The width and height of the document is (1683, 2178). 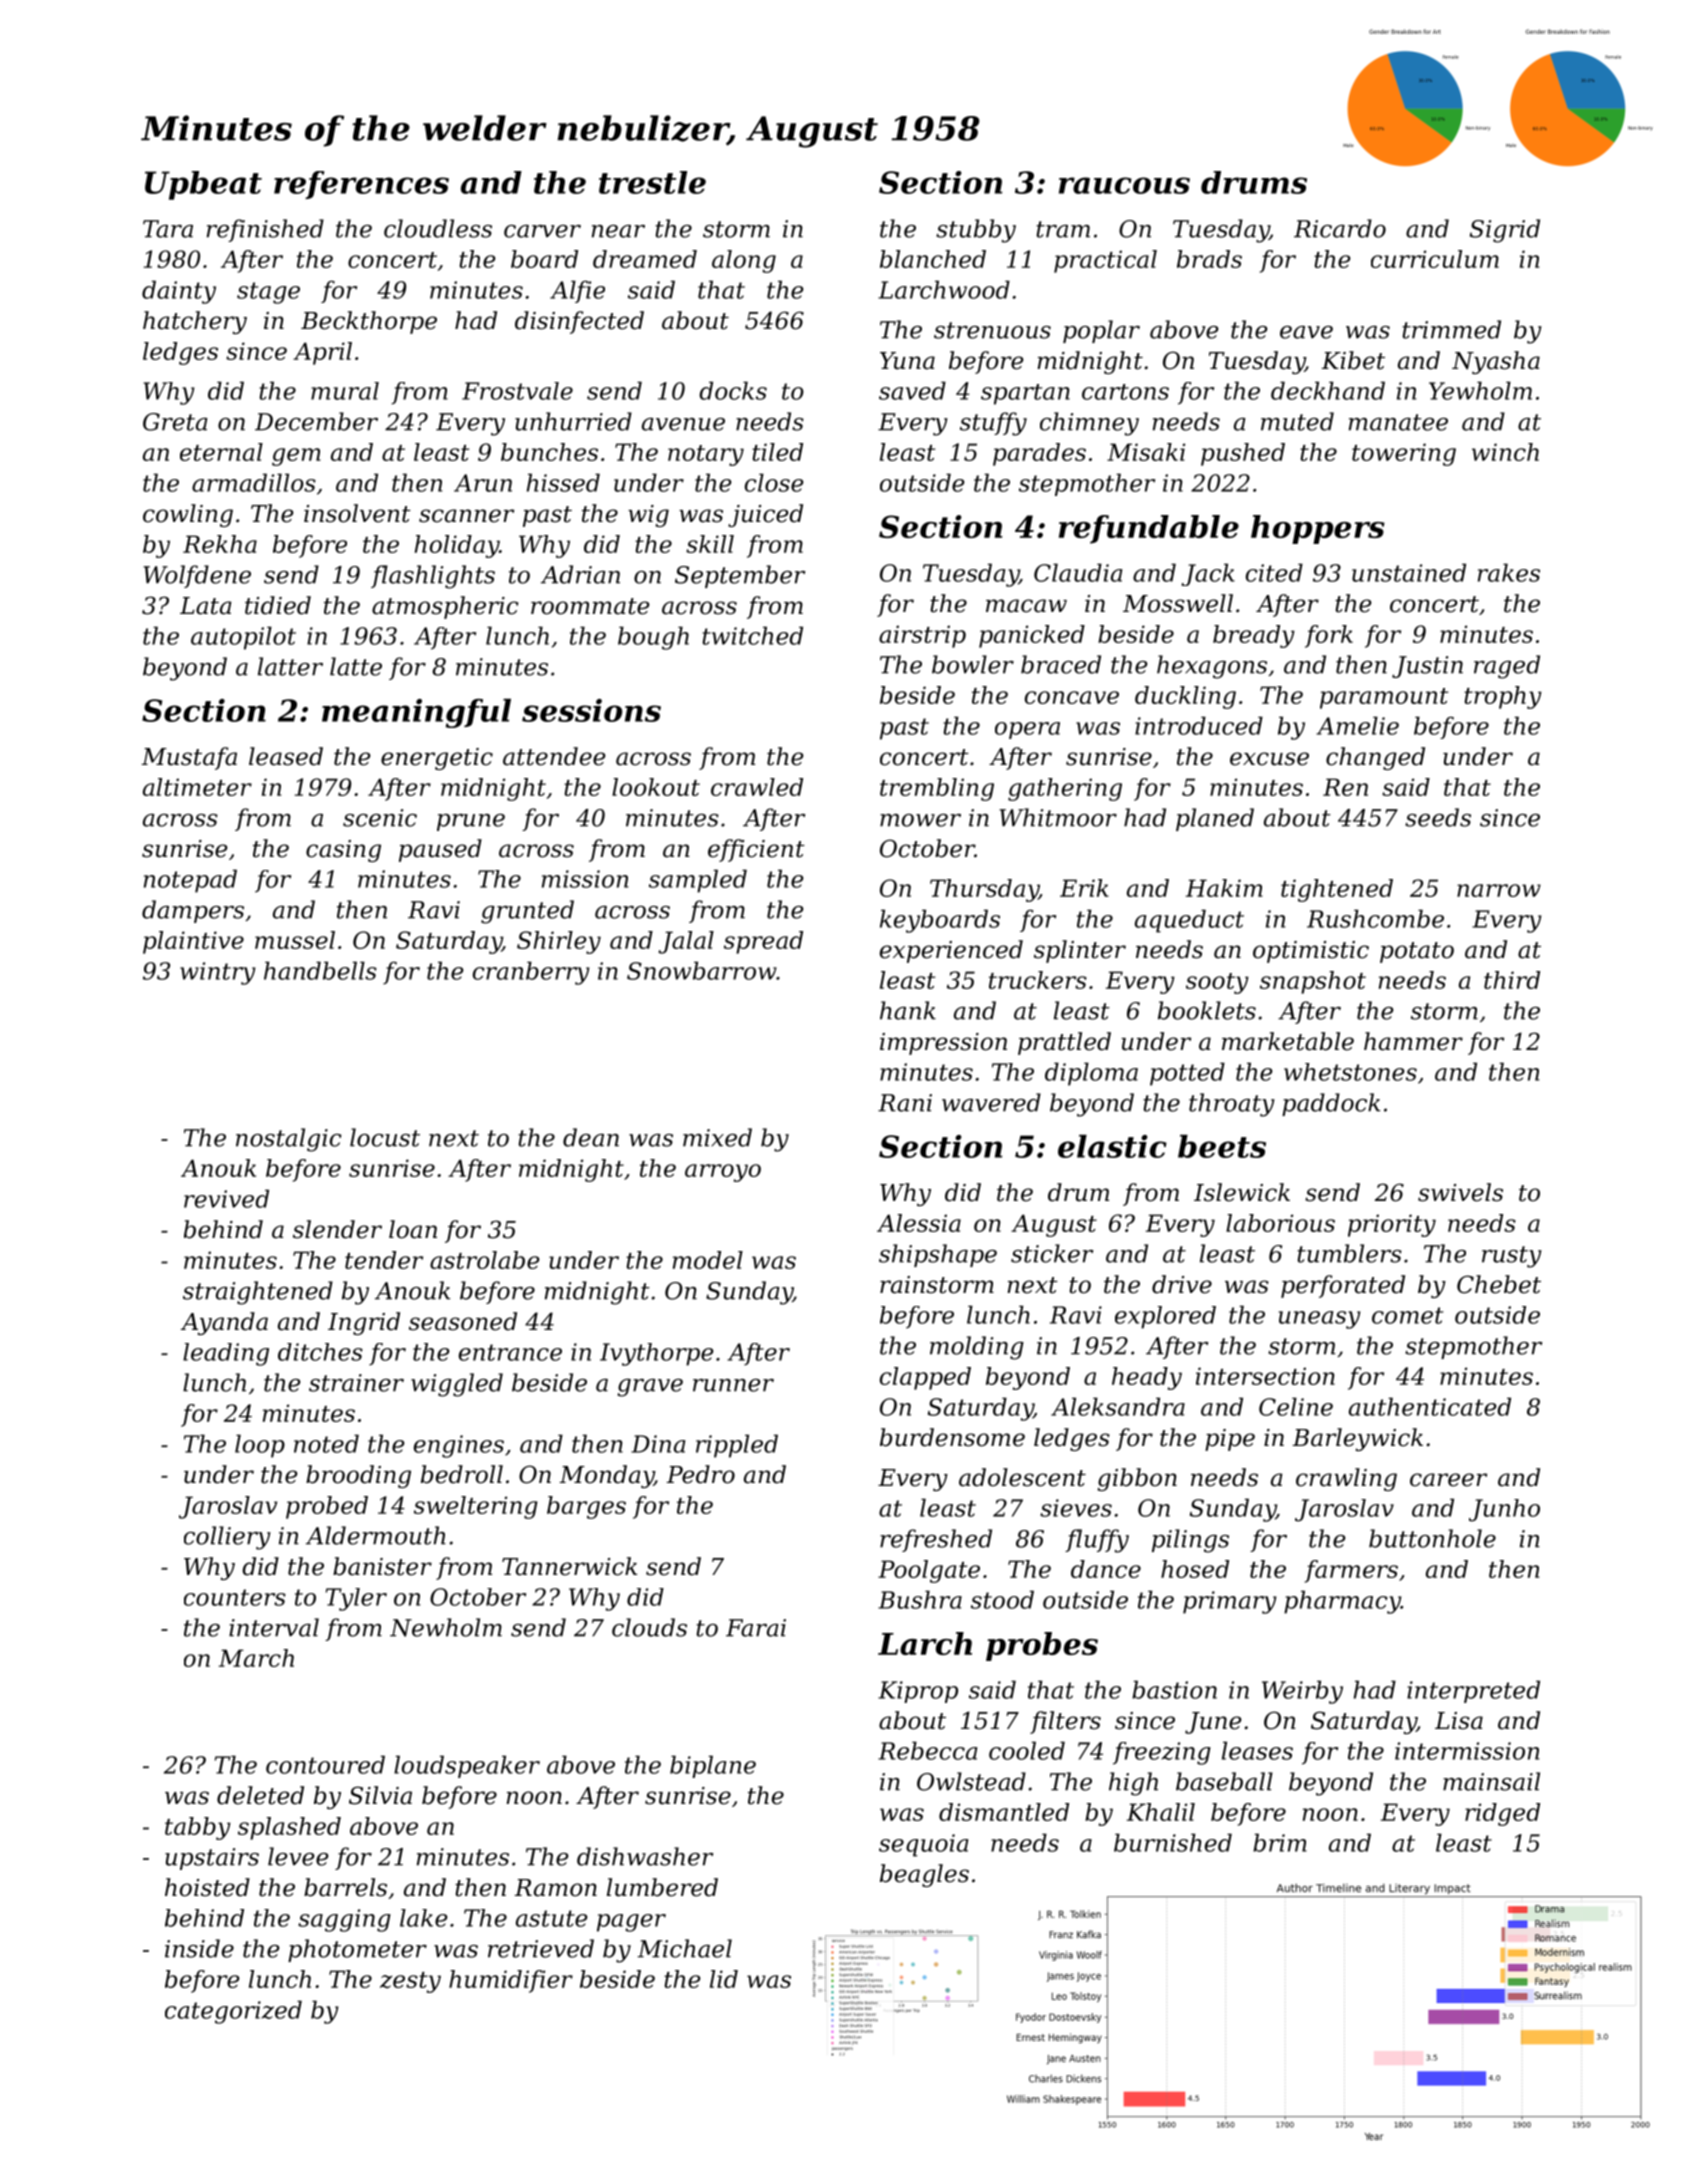 I want to click on references, so click(x=361, y=185).
